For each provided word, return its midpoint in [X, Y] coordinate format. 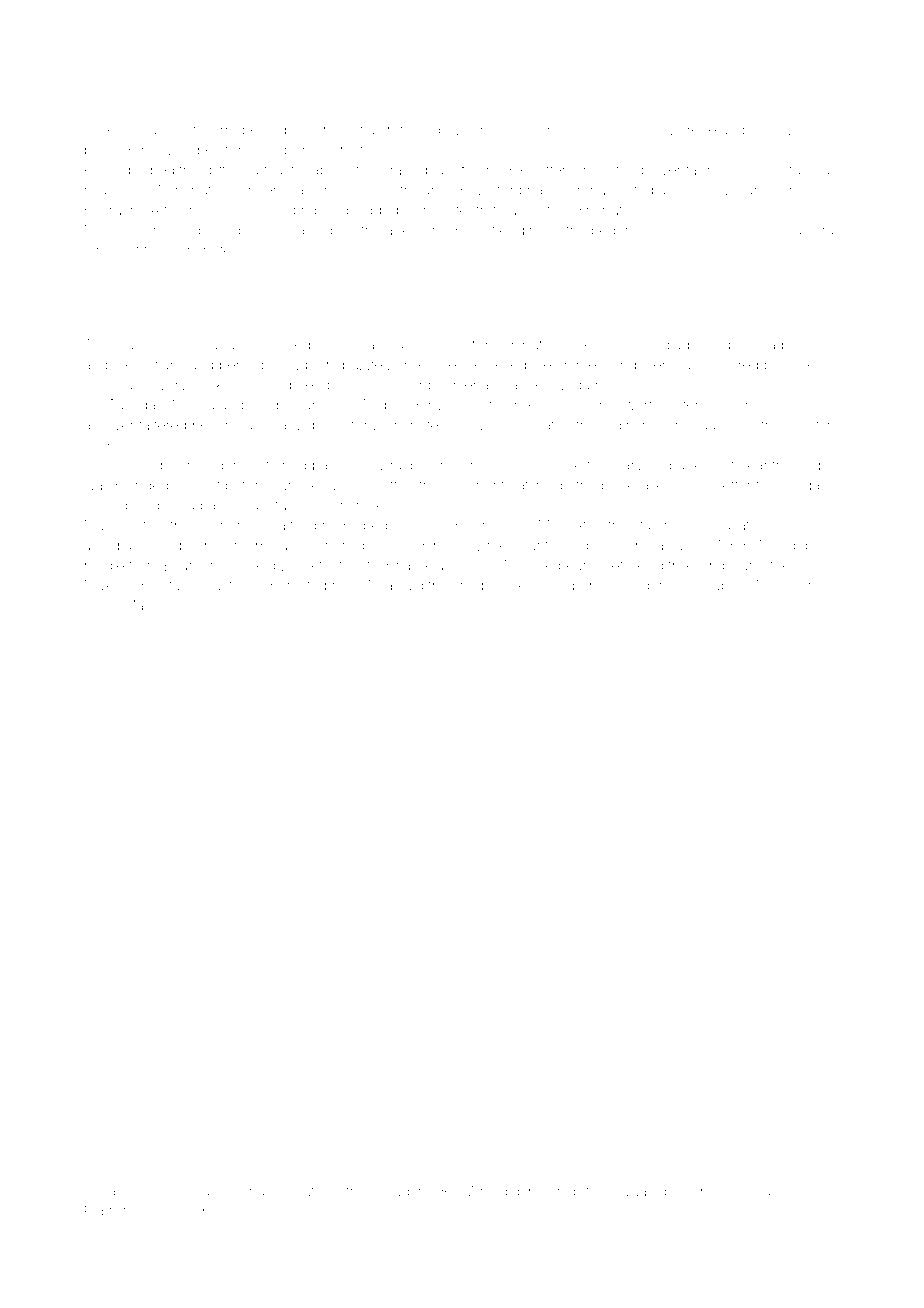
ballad [390, 1191]
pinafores [773, 1192]
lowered [147, 1191]
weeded [681, 585]
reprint [269, 1192]
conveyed [168, 232]
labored [171, 505]
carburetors [797, 344]
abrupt [223, 1193]
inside [552, 485]
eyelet [448, 346]
